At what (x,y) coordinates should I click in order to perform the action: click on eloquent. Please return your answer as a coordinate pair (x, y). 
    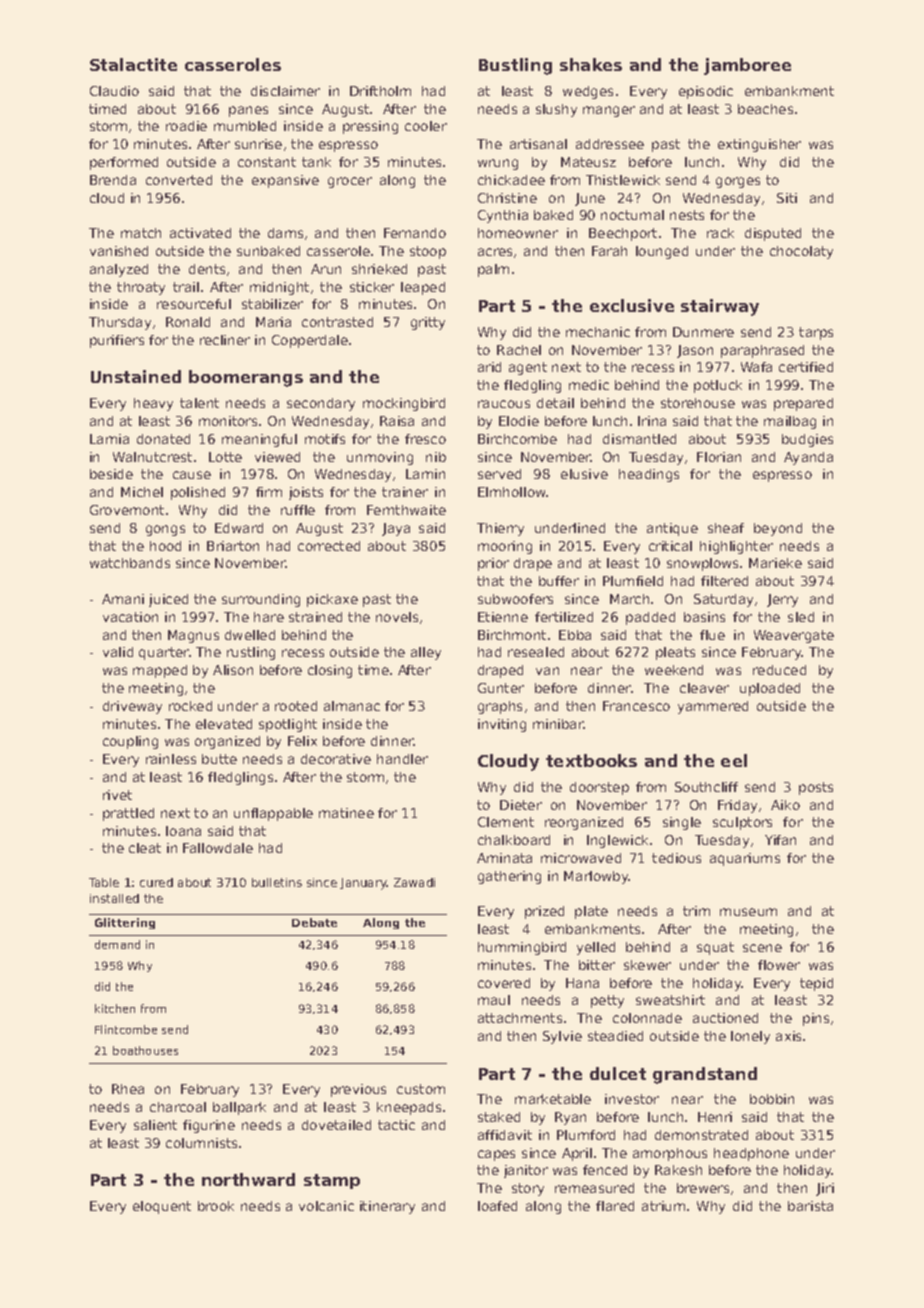
    Looking at the image, I should click on (162, 1207).
